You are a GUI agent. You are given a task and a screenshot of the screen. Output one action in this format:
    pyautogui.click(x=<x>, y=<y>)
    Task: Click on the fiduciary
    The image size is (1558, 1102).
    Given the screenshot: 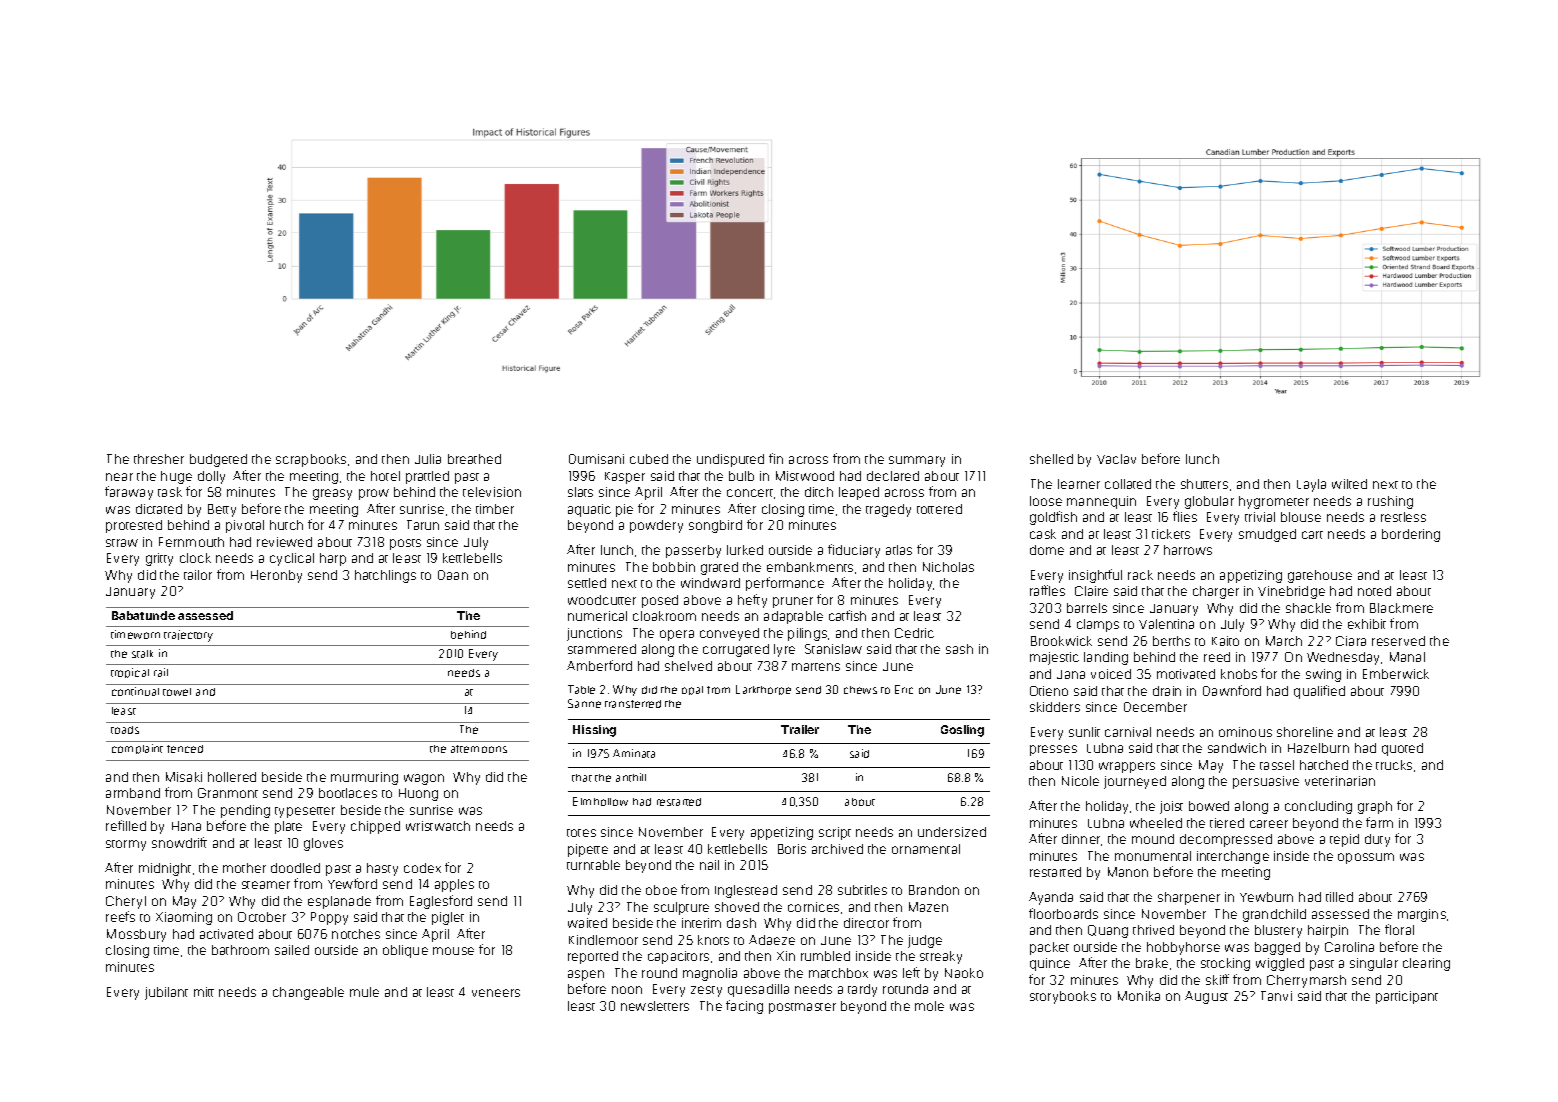 What is the action you would take?
    pyautogui.click(x=854, y=551)
